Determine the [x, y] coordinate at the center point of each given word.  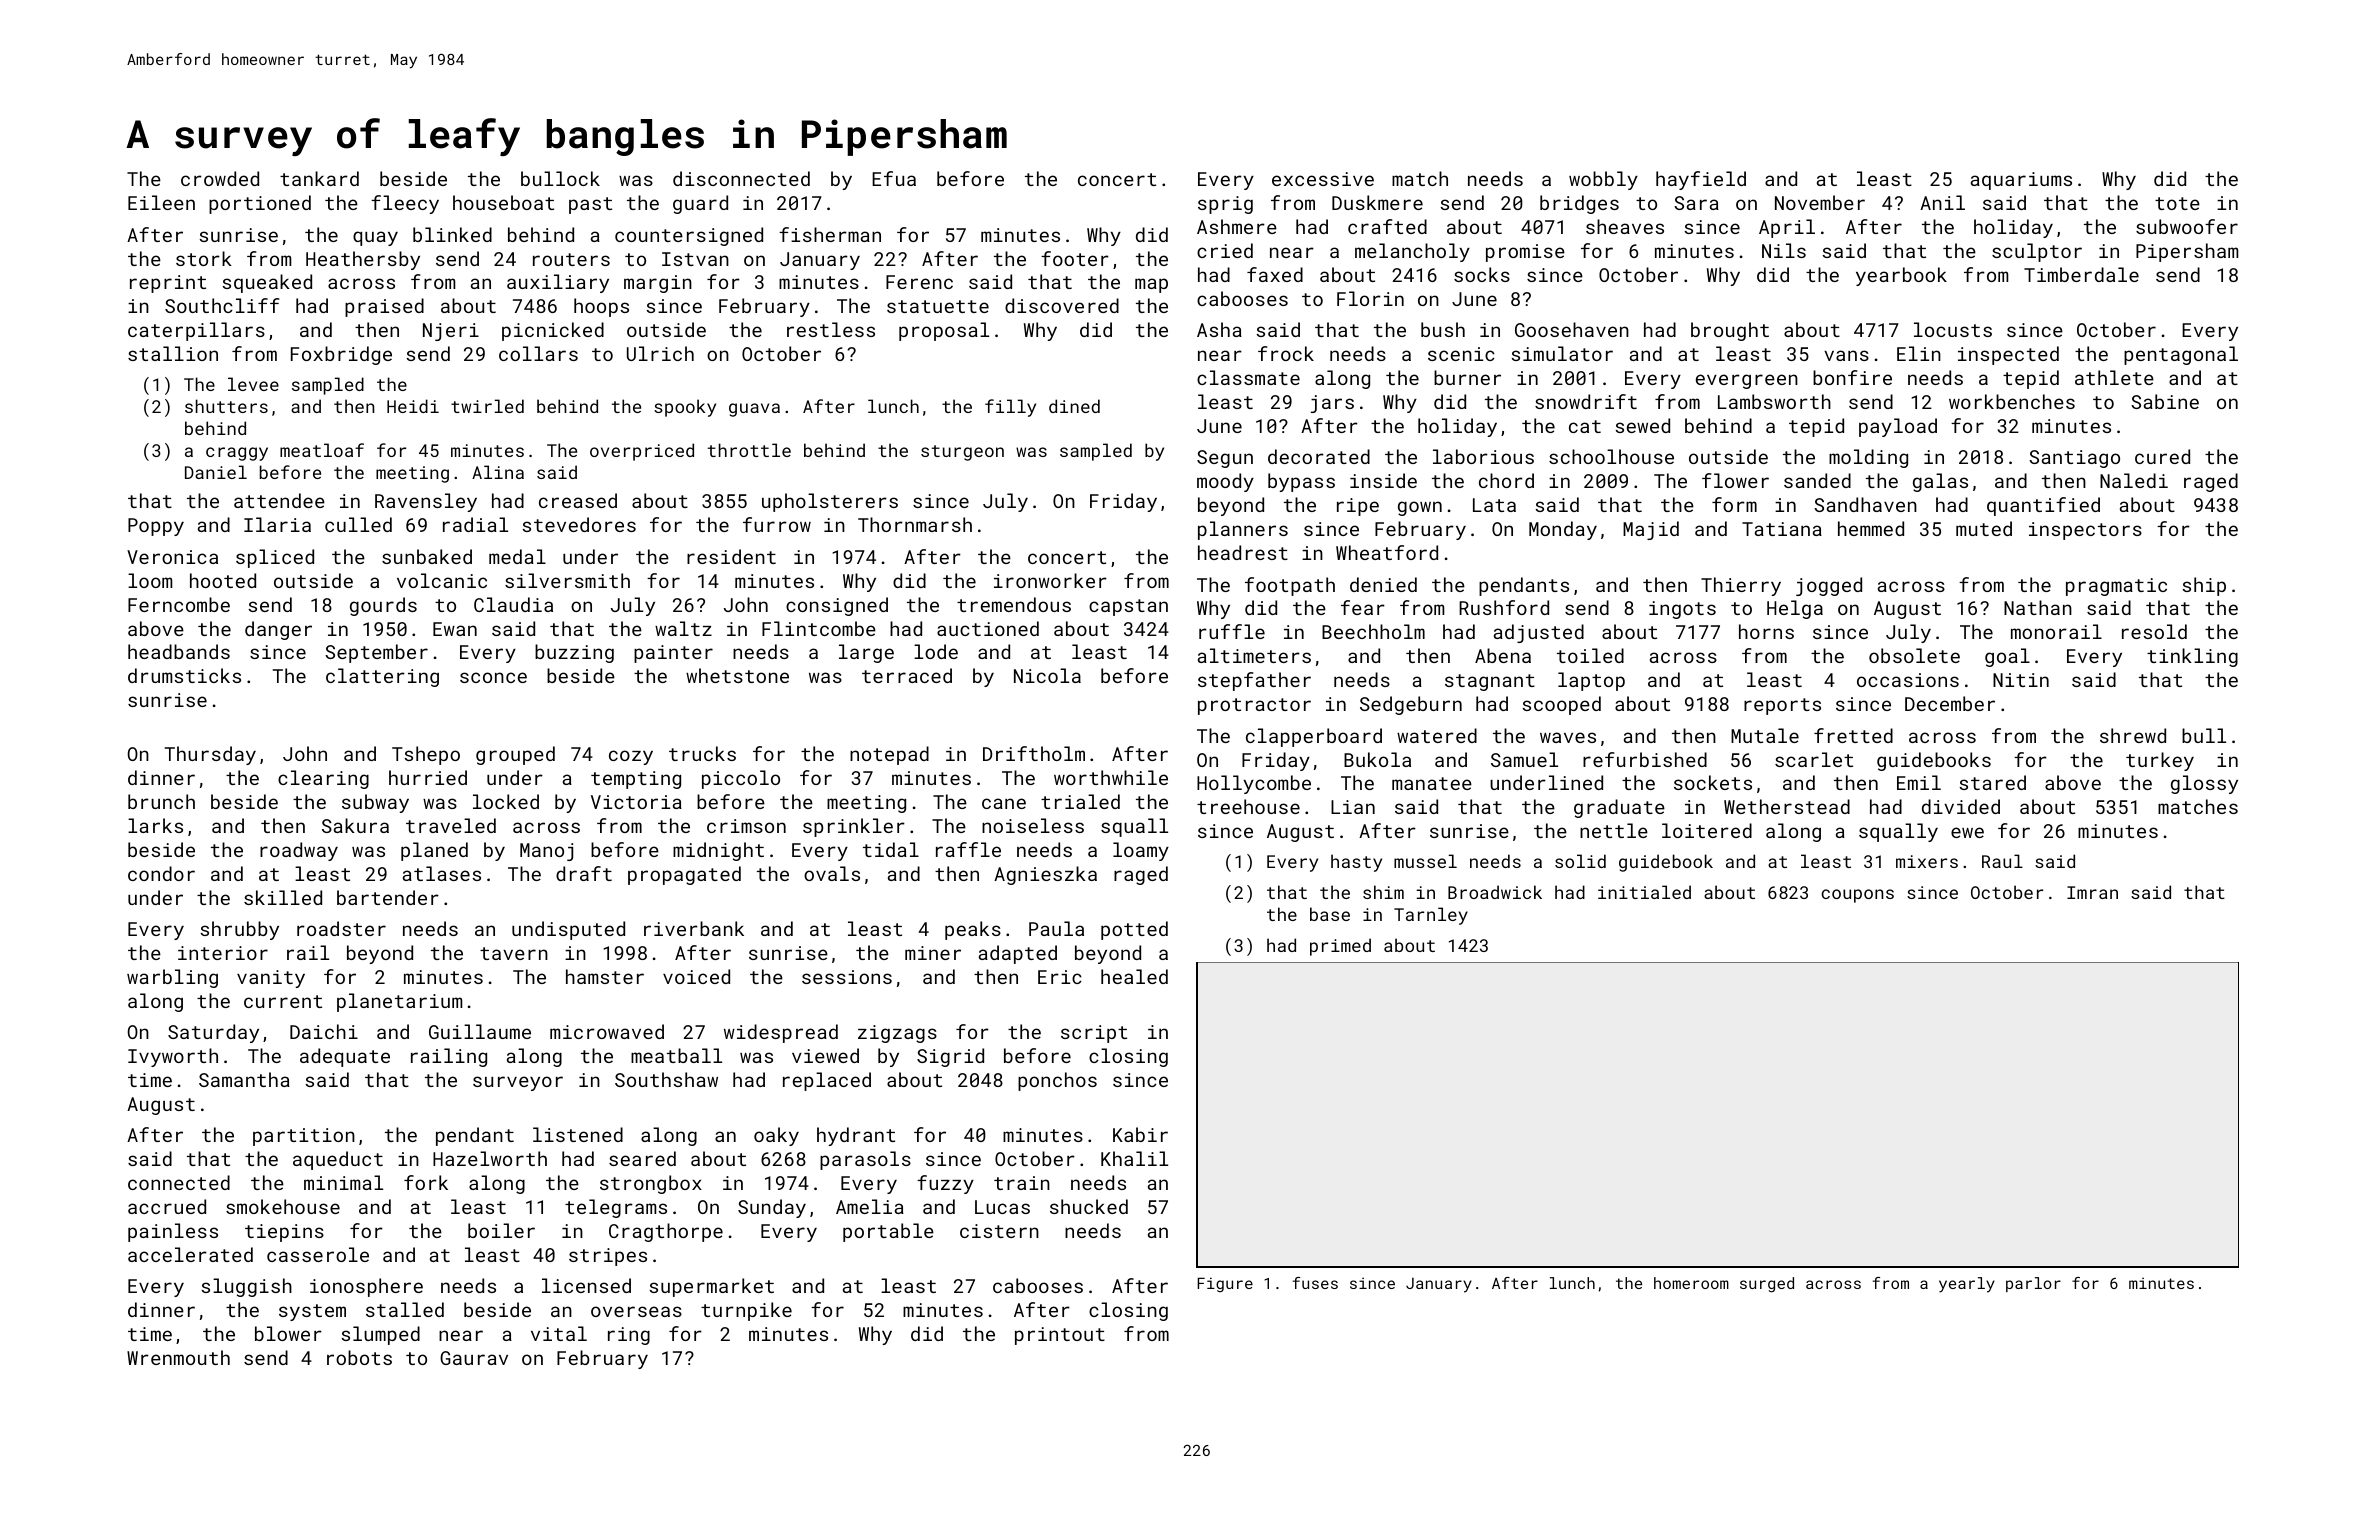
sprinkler [854, 827]
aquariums [2021, 181]
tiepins [284, 1233]
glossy [2204, 784]
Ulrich [660, 353]
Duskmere [1377, 202]
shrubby [240, 930]
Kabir [1140, 1134]
